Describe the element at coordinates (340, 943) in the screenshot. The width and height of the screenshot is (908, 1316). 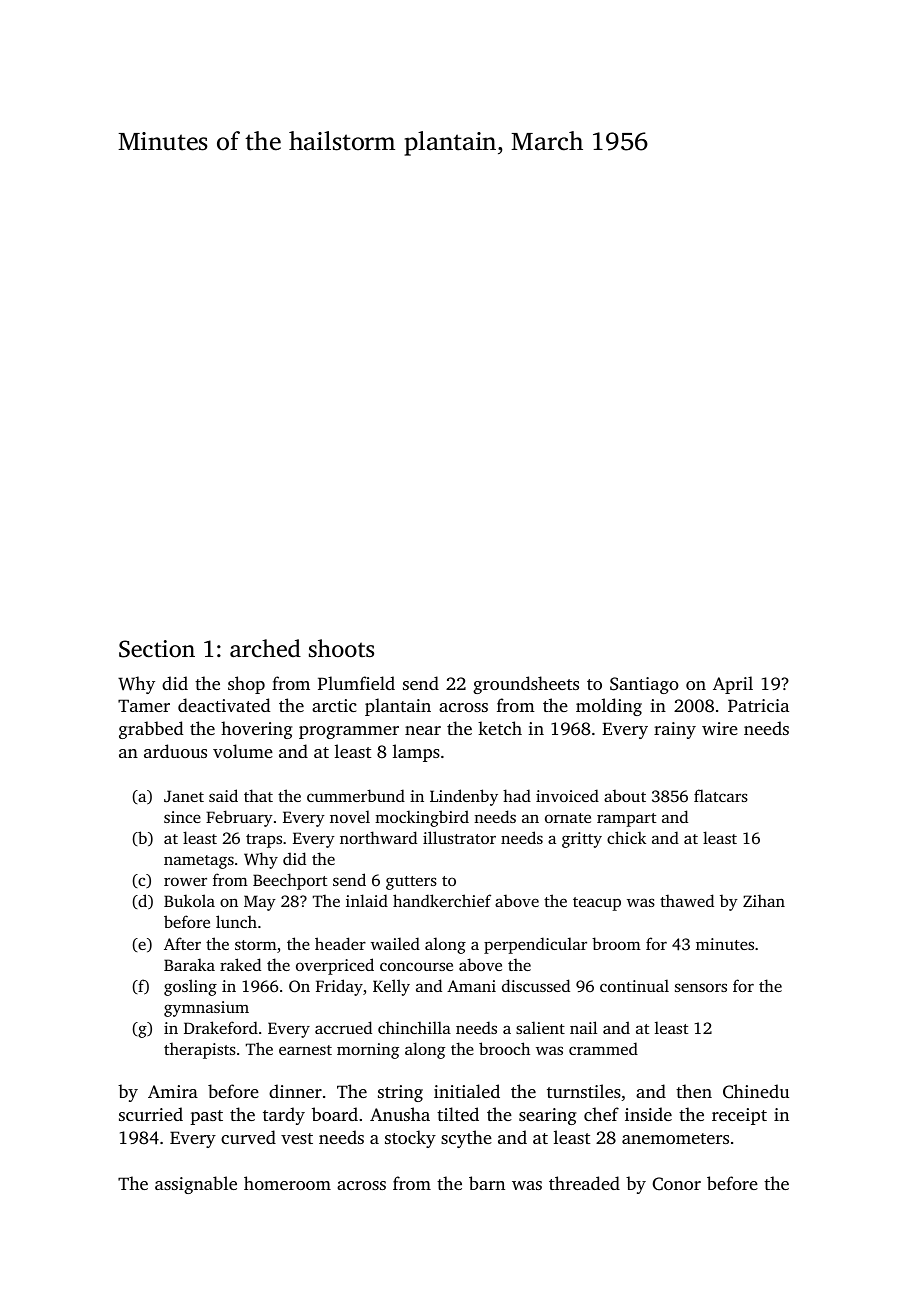
I see `header` at that location.
